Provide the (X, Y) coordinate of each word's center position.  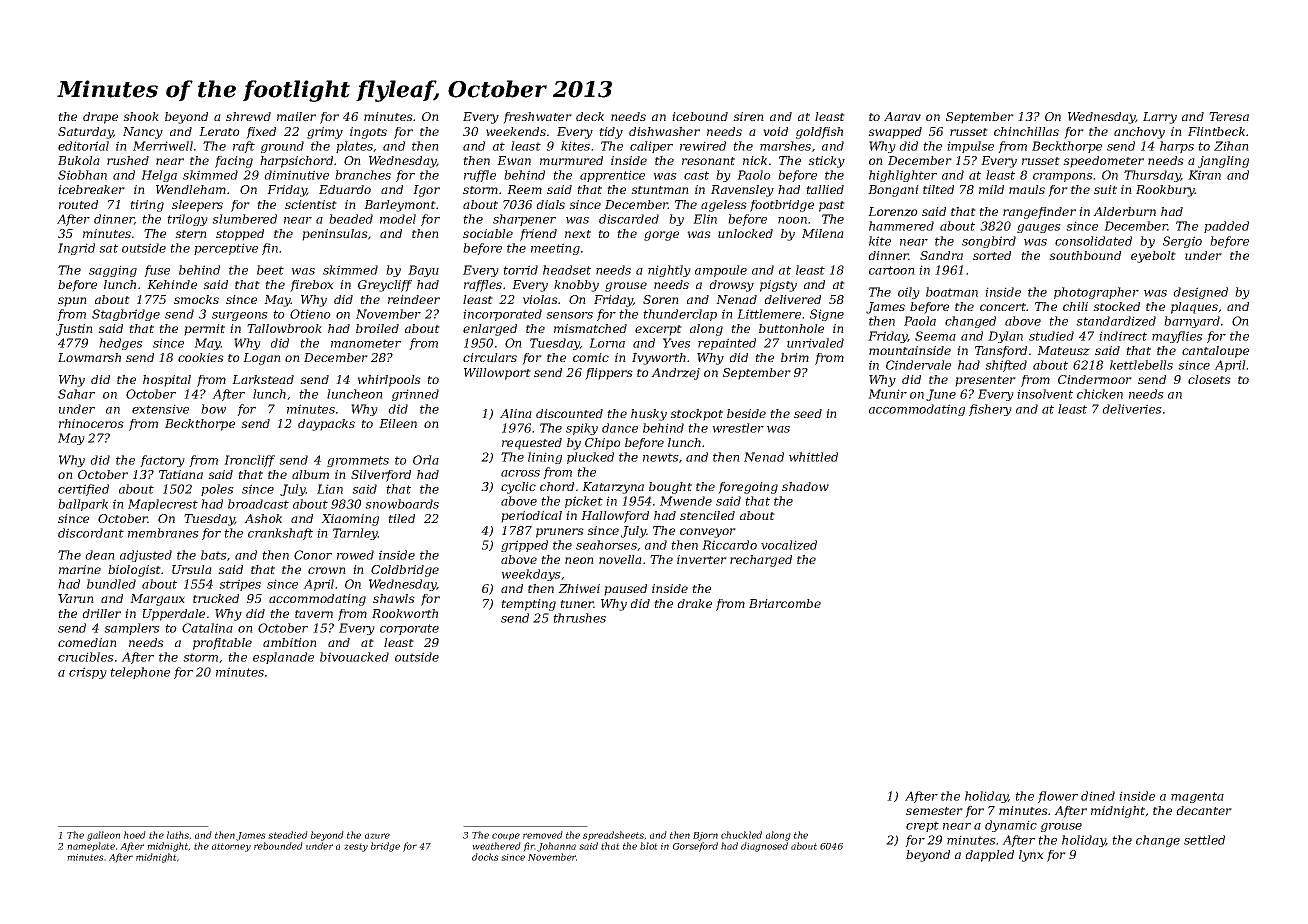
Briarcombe (785, 603)
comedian (87, 642)
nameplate (91, 847)
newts (661, 457)
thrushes (579, 618)
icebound (700, 116)
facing (234, 162)
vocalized (789, 545)
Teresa (1229, 116)
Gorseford (695, 847)
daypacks (326, 425)
